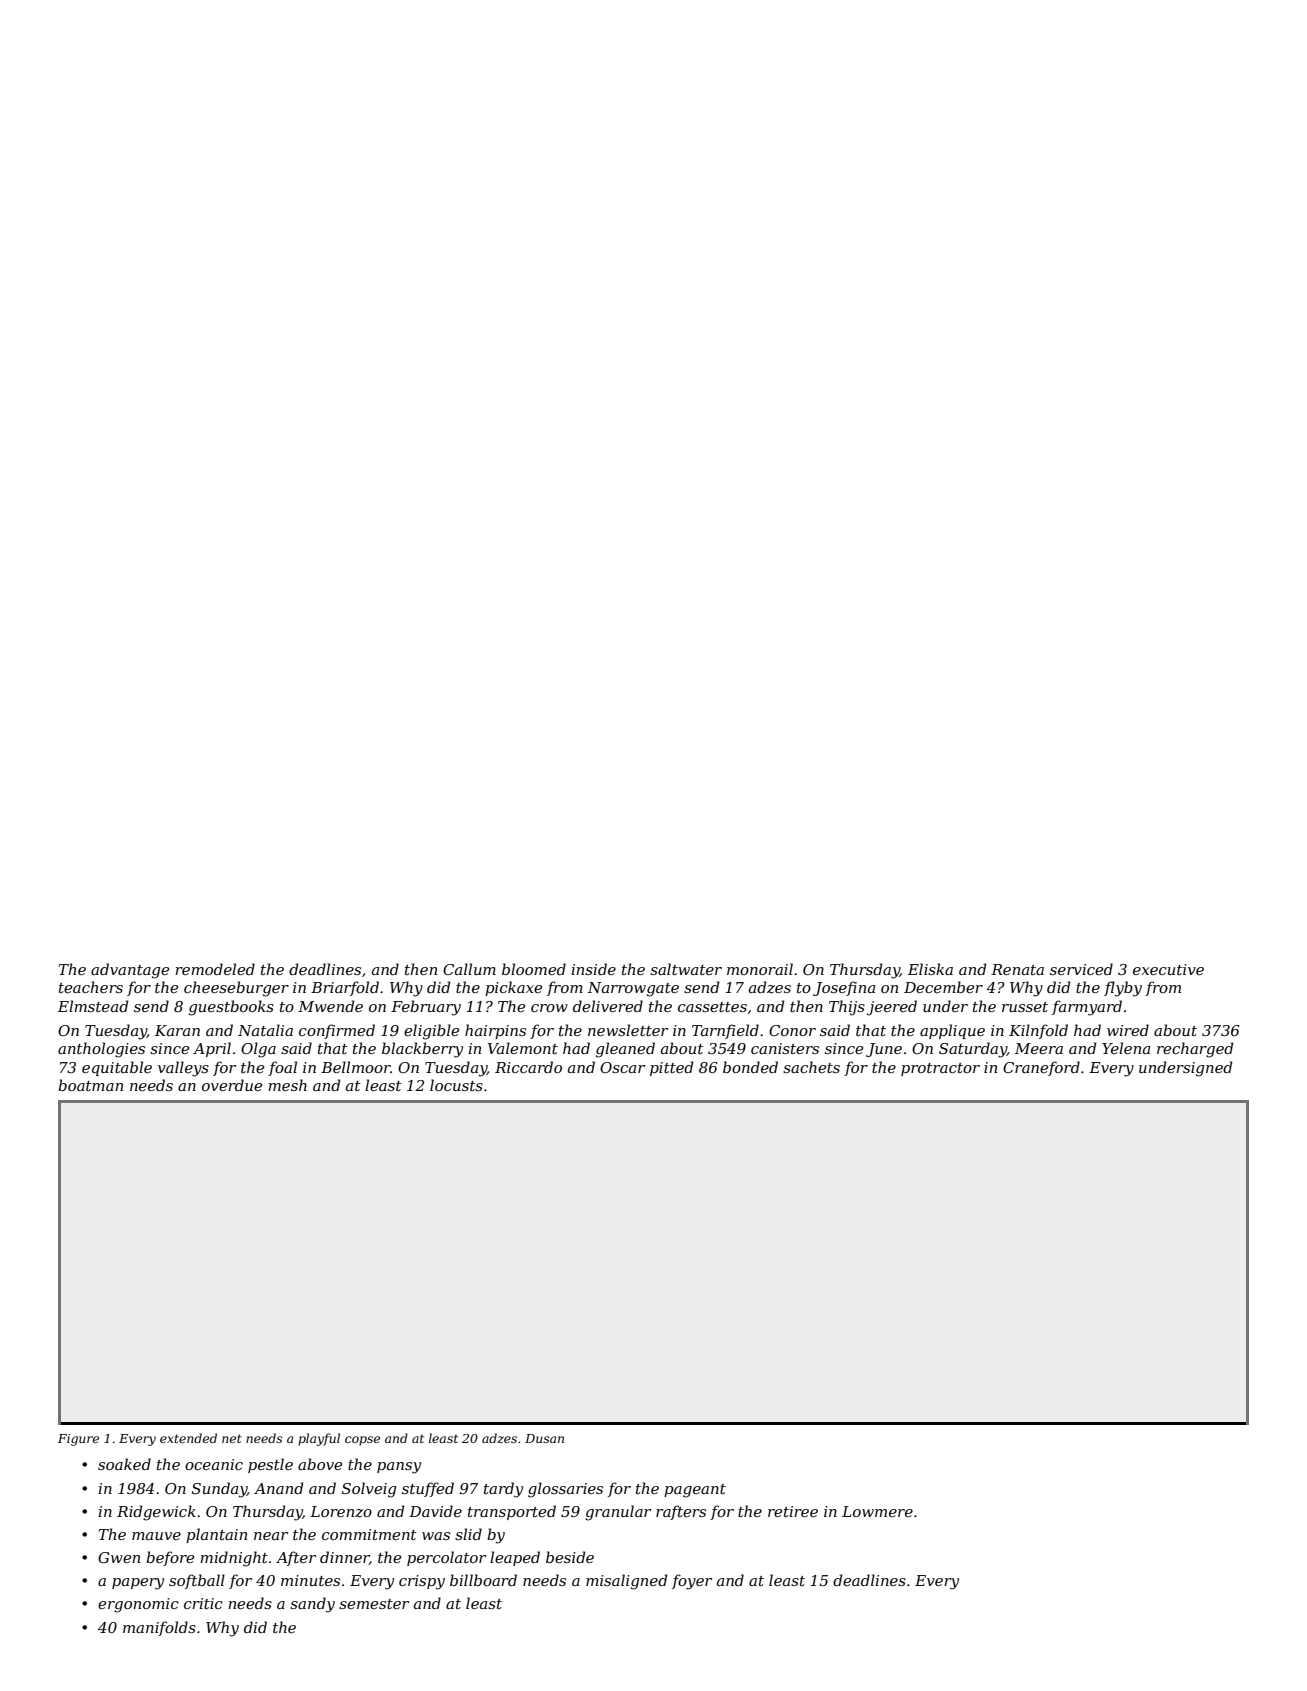 Image resolution: width=1307 pixels, height=1691 pixels. What do you see at coordinates (695, 1491) in the page?
I see `pageant` at bounding box center [695, 1491].
